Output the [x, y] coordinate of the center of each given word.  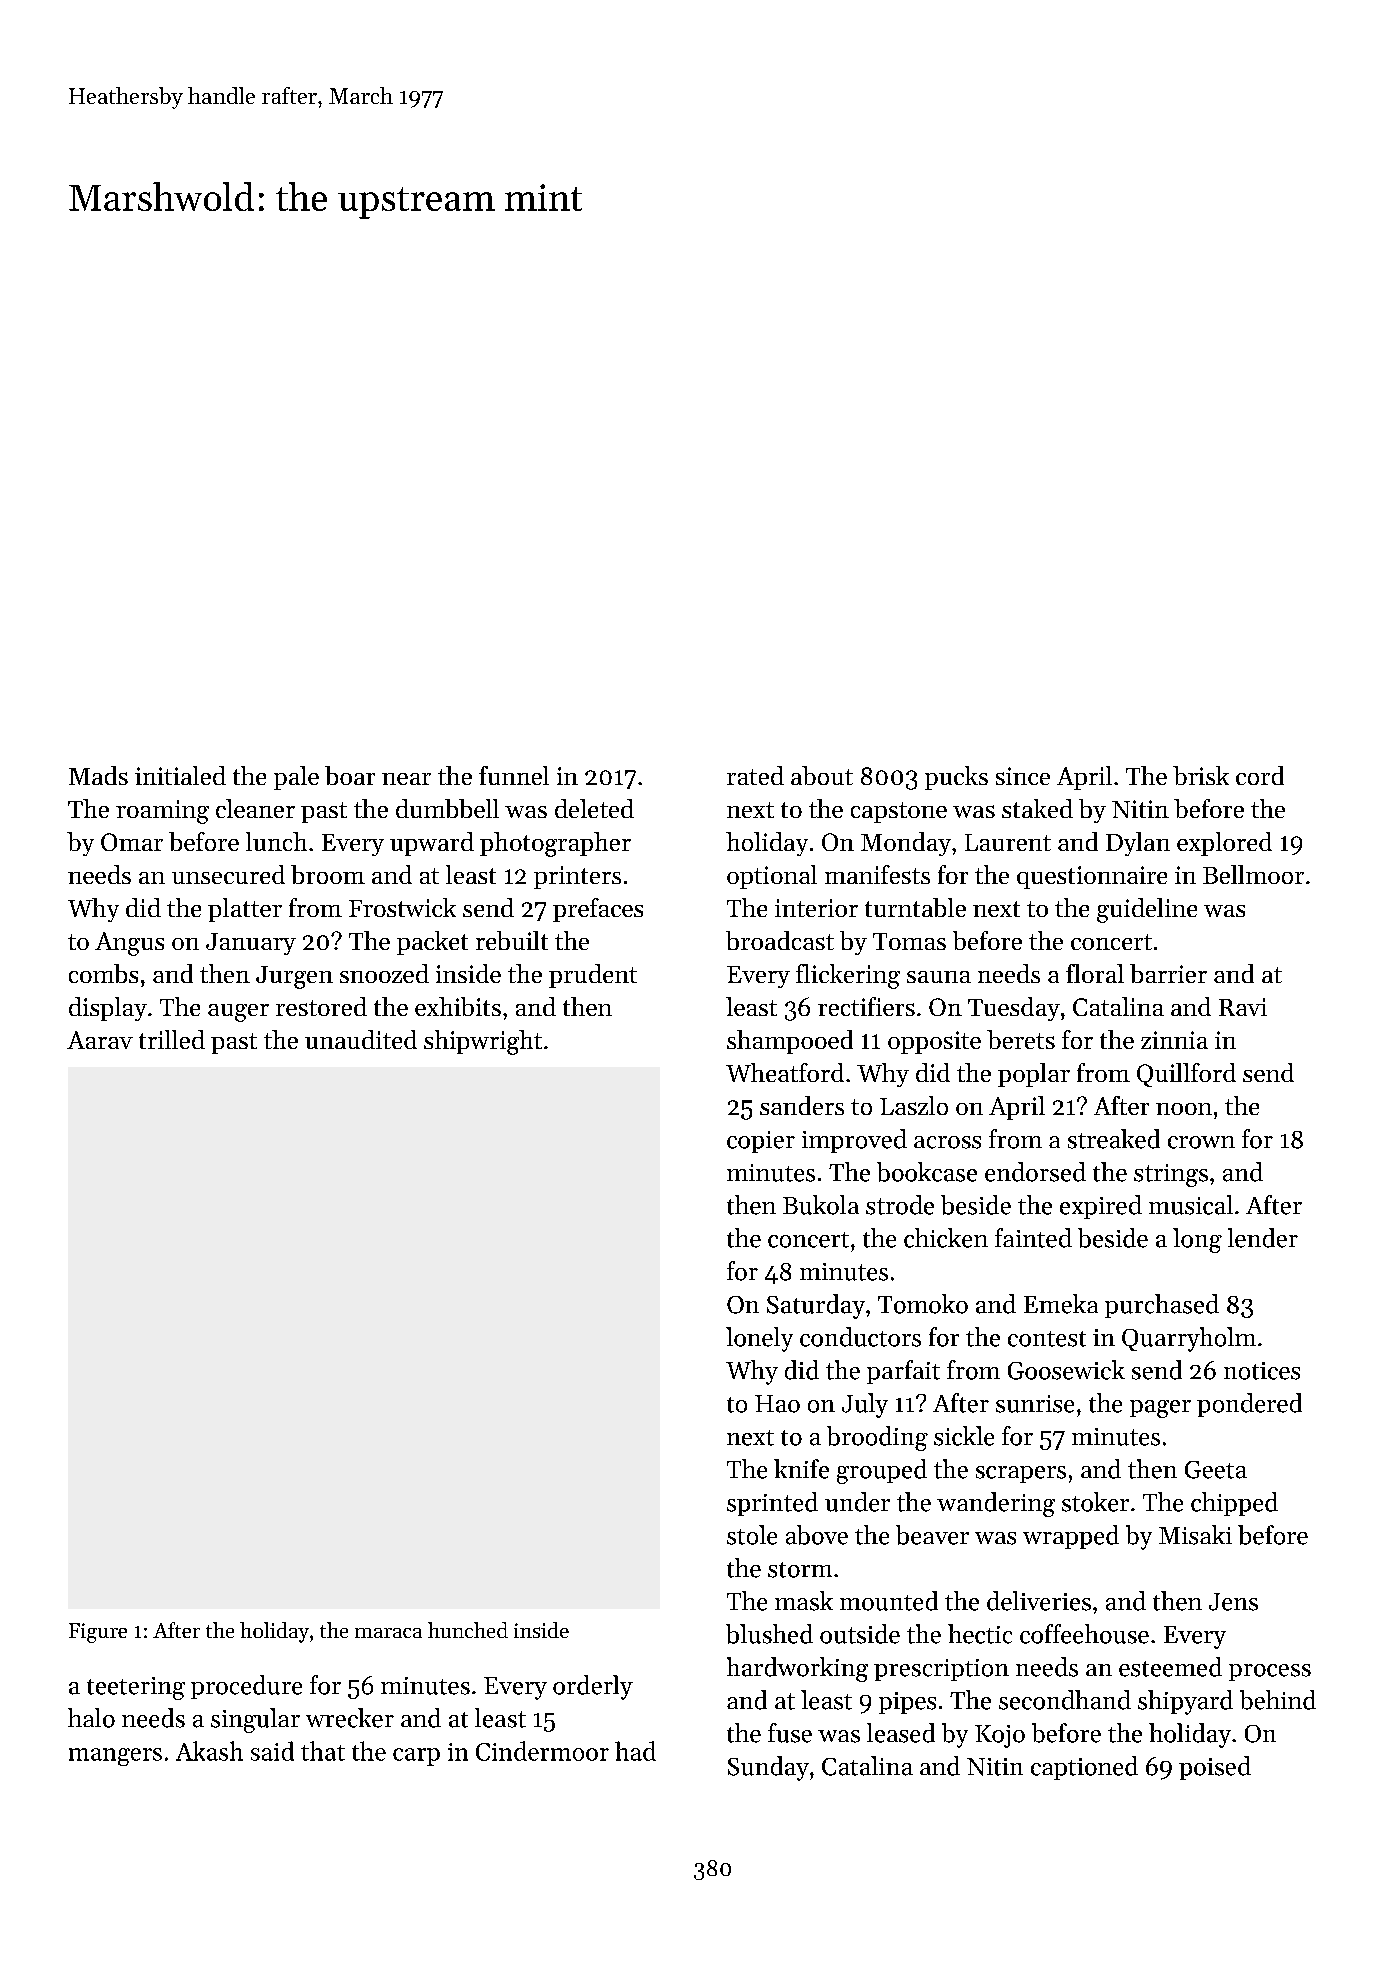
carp [416, 1757]
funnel [514, 775]
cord [1260, 775]
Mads [98, 775]
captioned [1084, 1768]
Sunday [768, 1768]
